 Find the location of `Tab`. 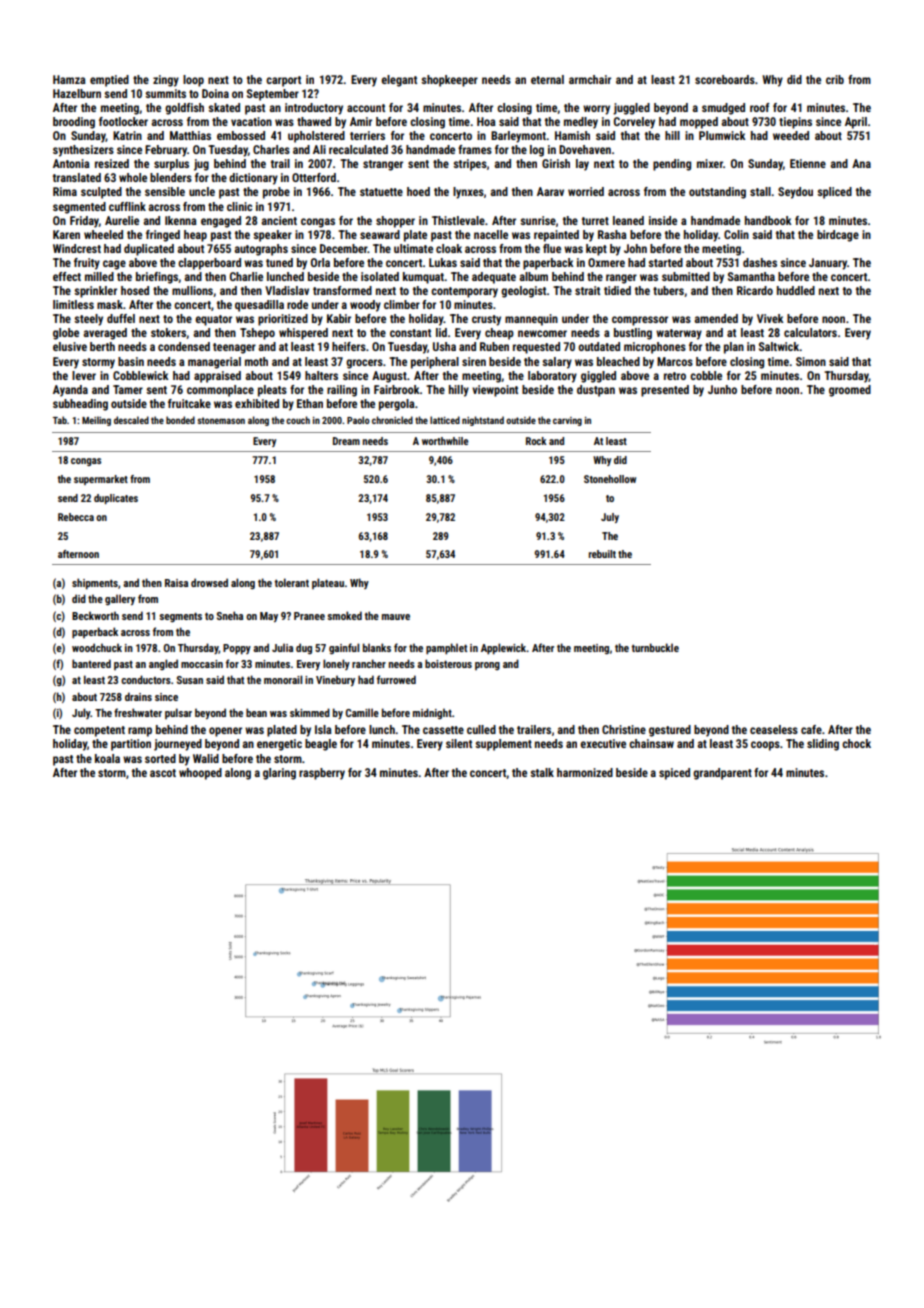

Tab is located at coordinates (60, 420).
